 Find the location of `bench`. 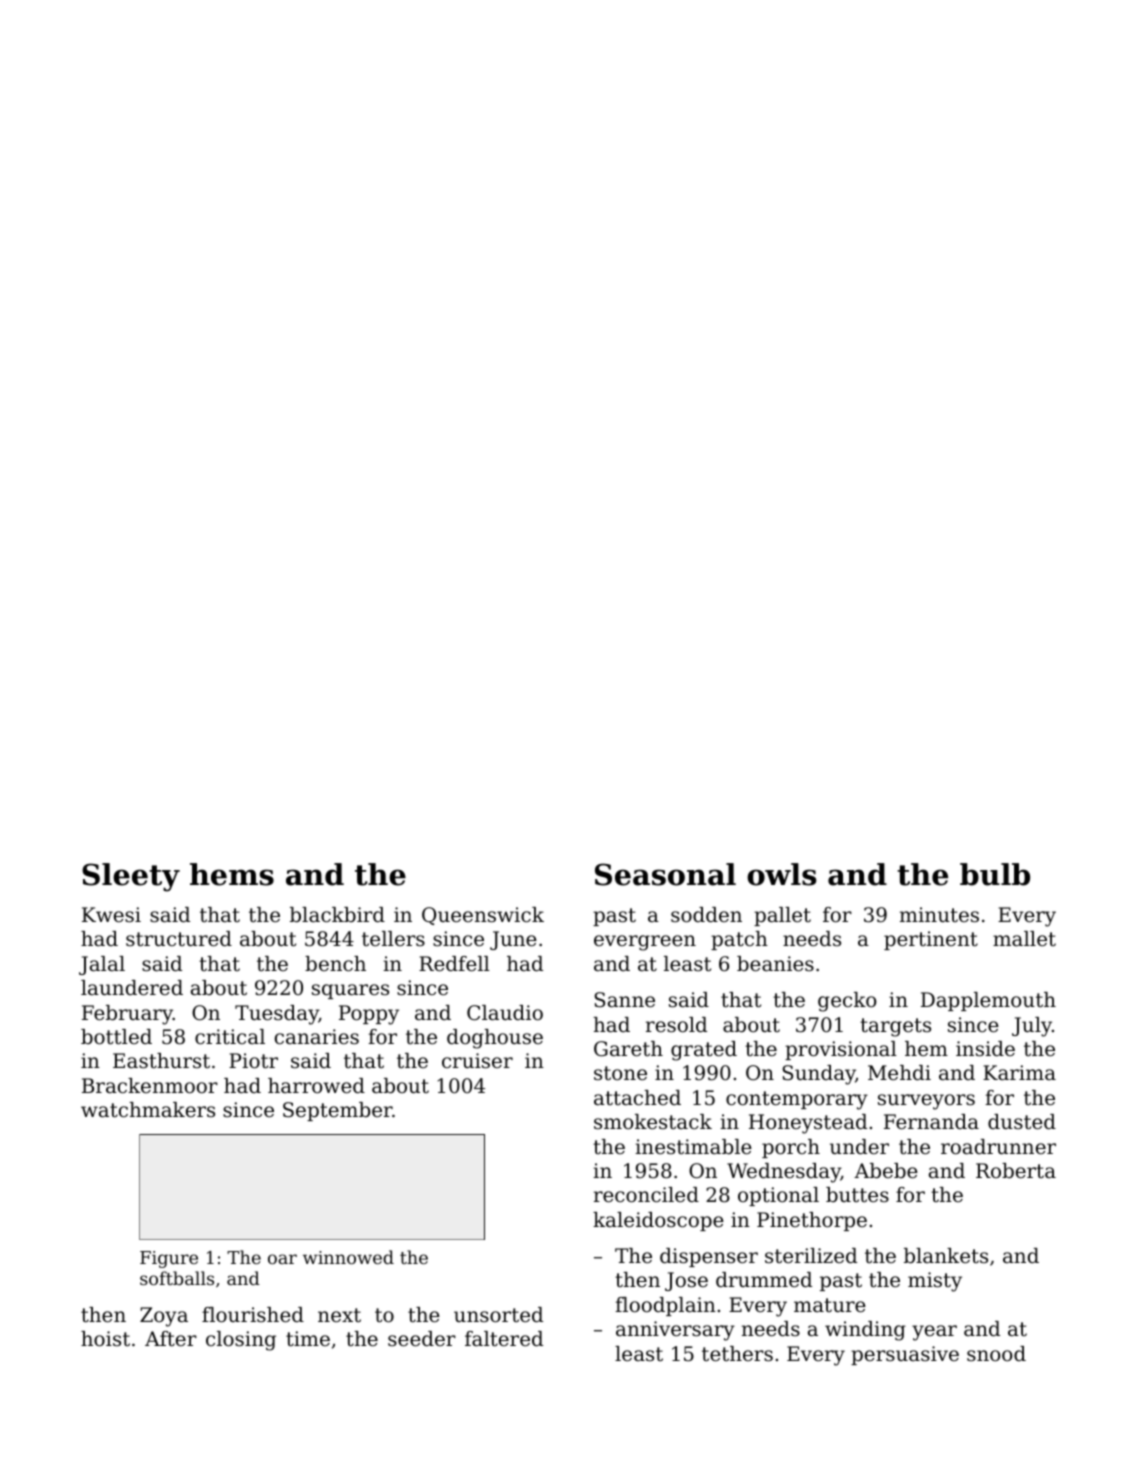

bench is located at coordinates (335, 964).
